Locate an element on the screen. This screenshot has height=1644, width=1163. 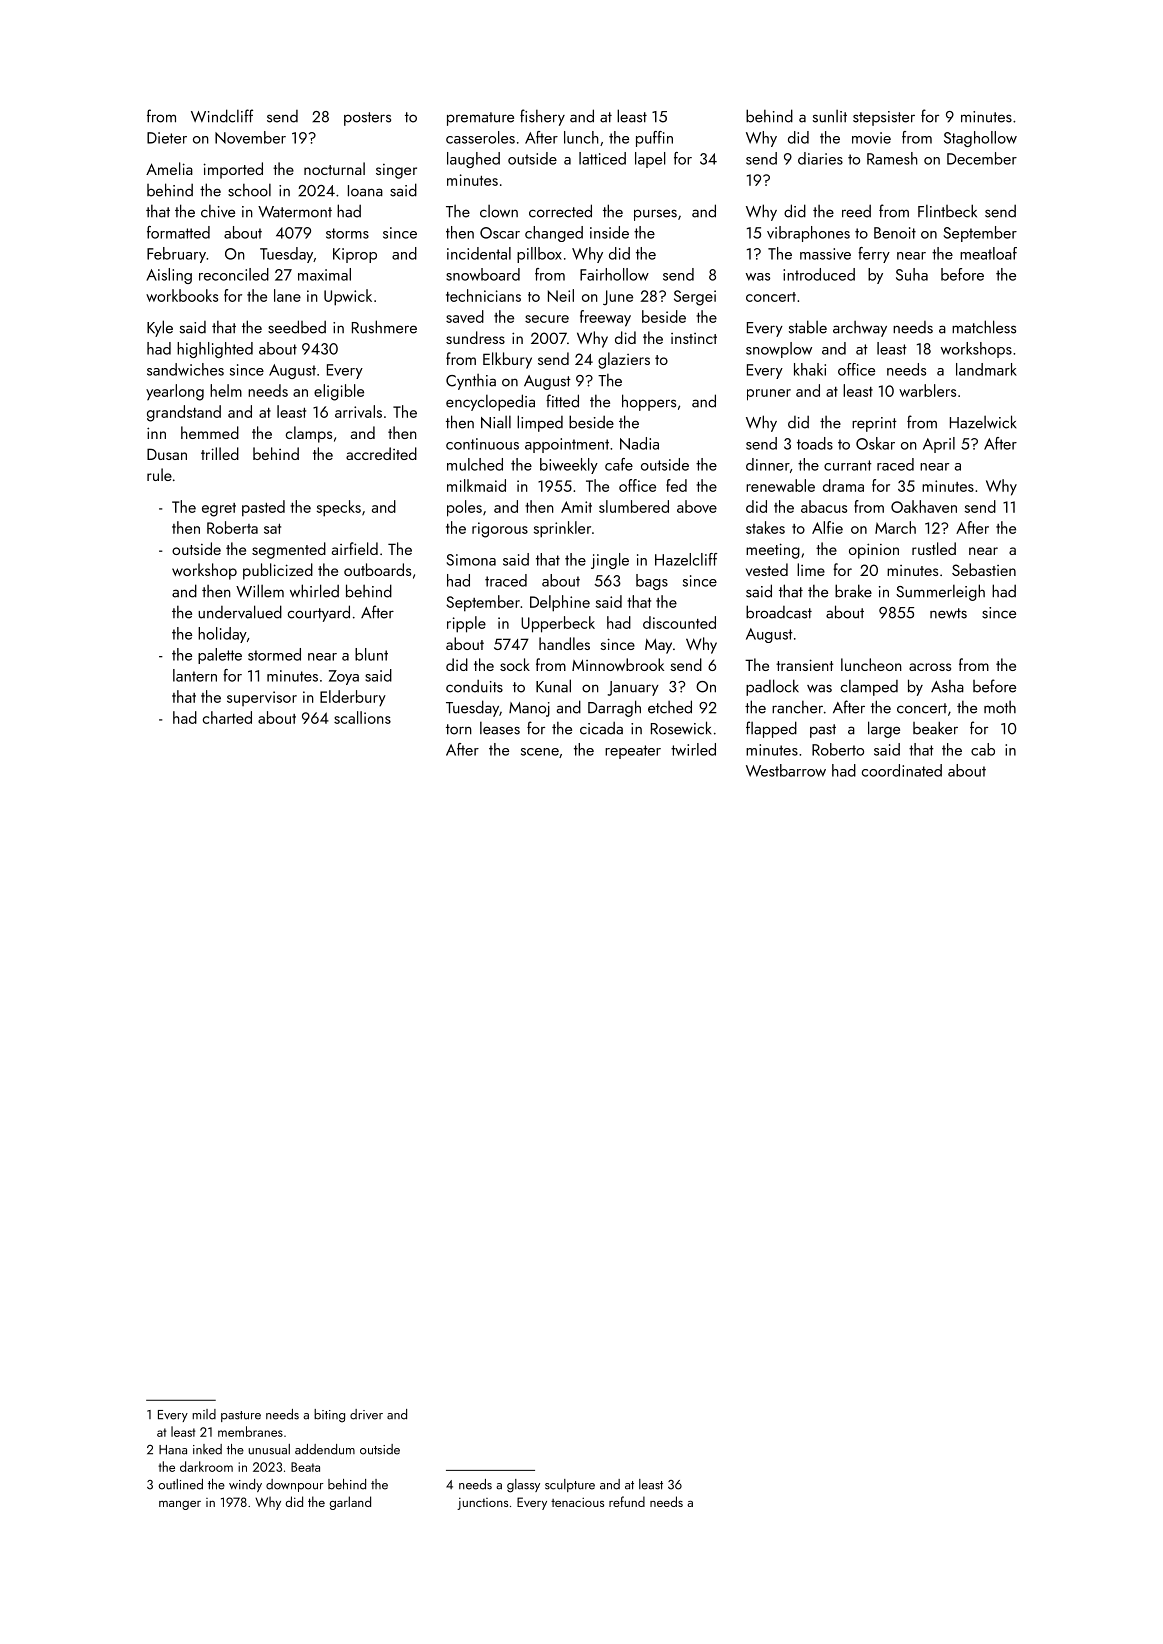
scallions is located at coordinates (362, 717).
